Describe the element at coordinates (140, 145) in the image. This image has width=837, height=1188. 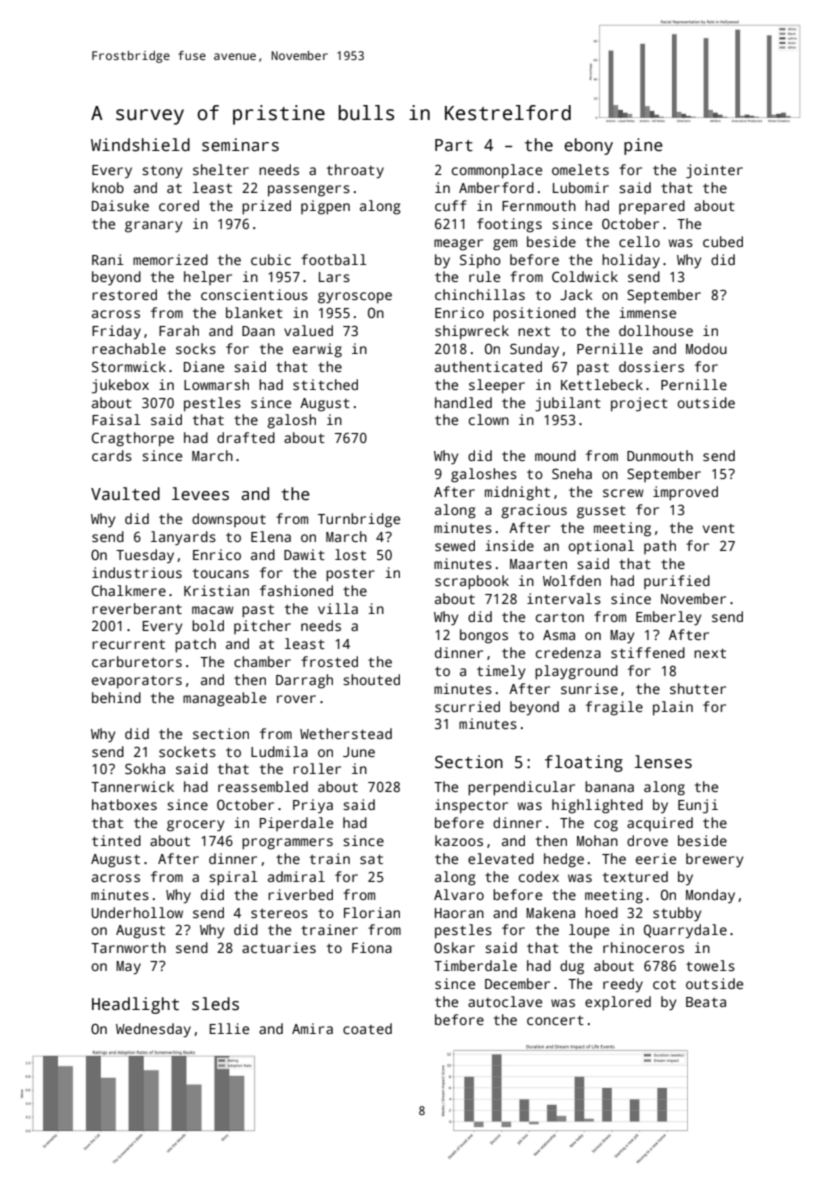
I see `Windshield` at that location.
